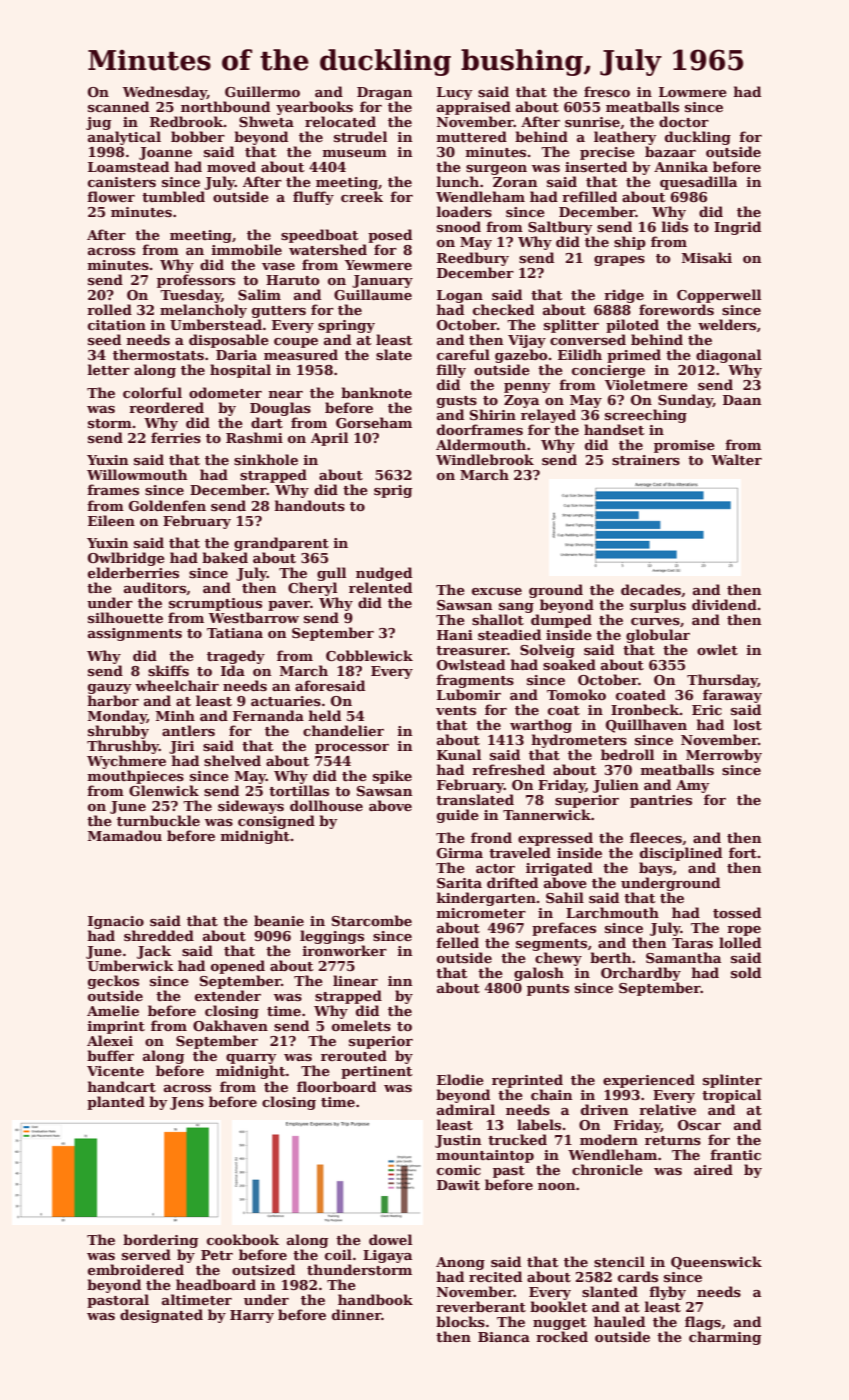 Image resolution: width=849 pixels, height=1400 pixels. I want to click on creek, so click(362, 196).
